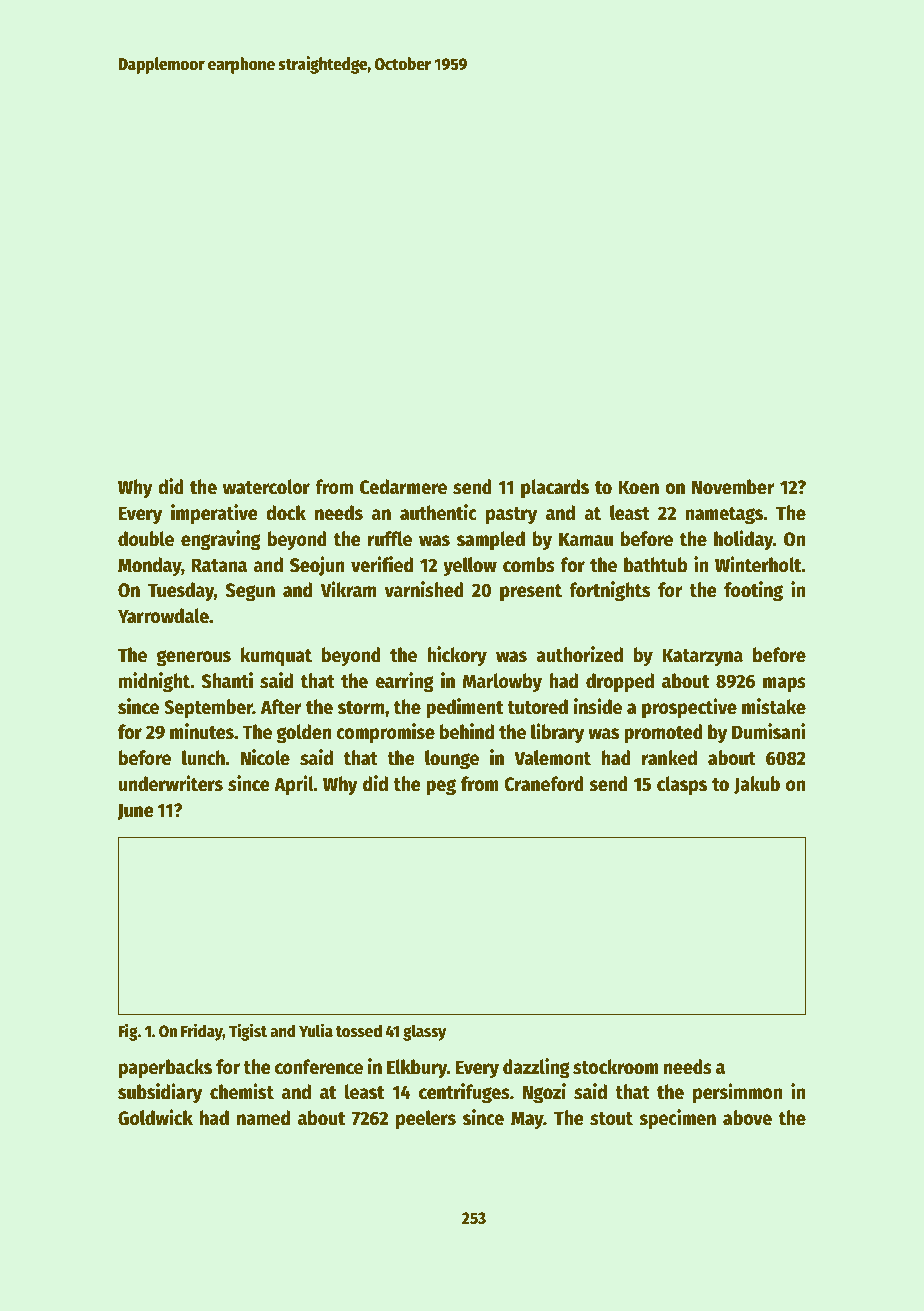 The height and width of the screenshot is (1311, 924). Describe the element at coordinates (452, 760) in the screenshot. I see `lounge` at that location.
